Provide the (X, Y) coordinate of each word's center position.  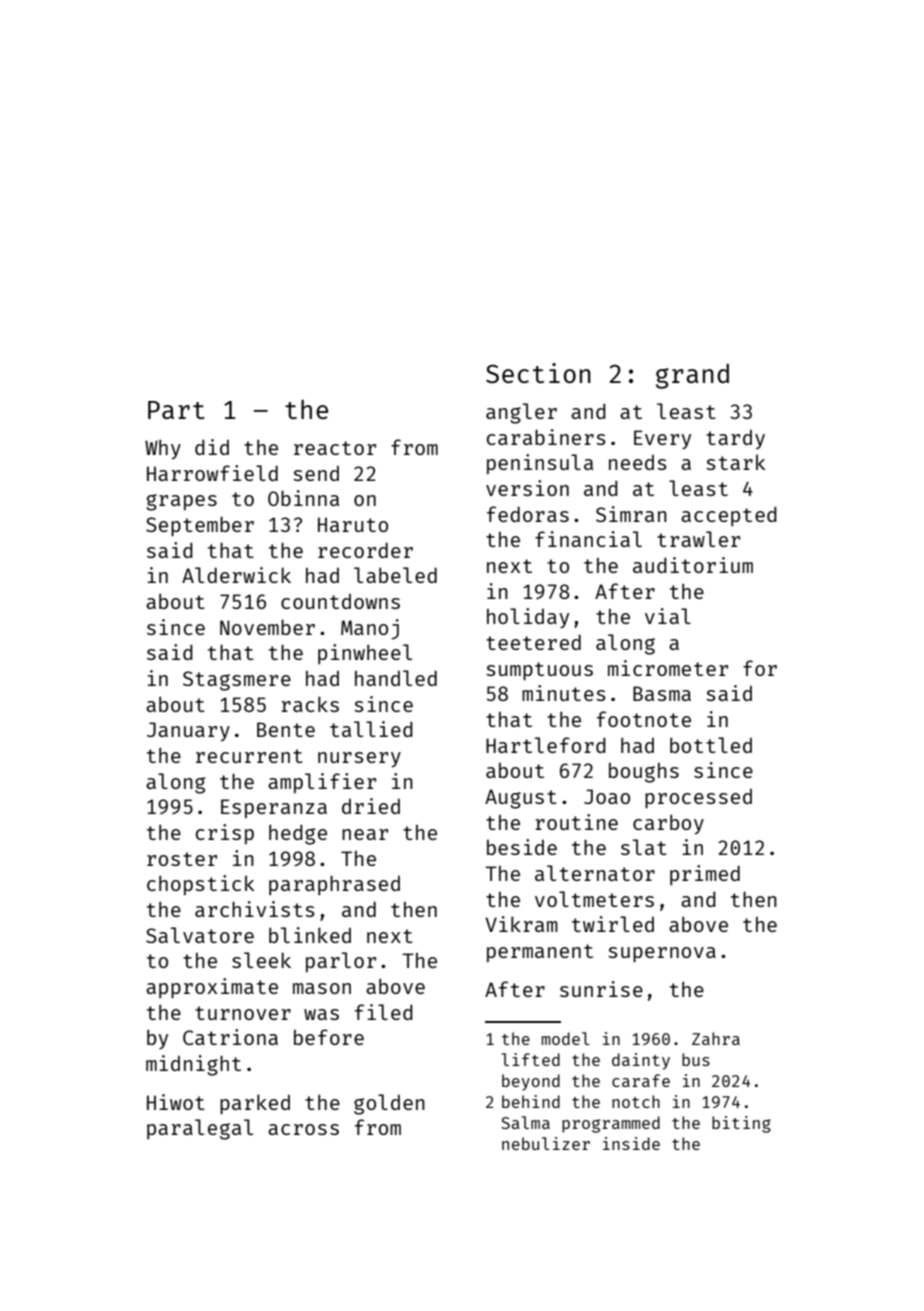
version (527, 488)
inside (631, 1143)
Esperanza (274, 809)
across (303, 1129)
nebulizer (546, 1143)
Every (662, 440)
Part (176, 410)
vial (668, 616)
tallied (371, 729)
